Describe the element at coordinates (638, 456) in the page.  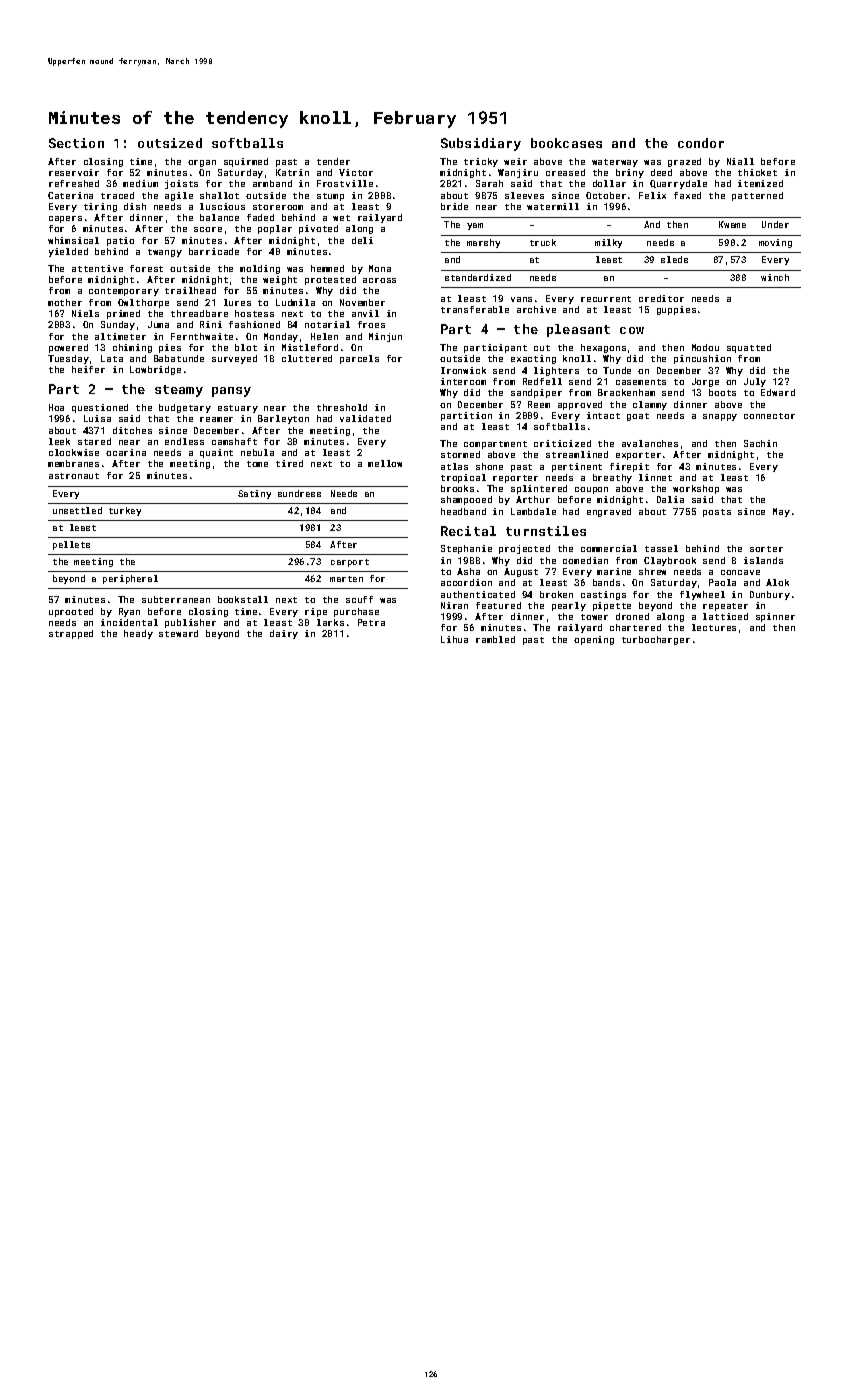
I see `exporter` at that location.
